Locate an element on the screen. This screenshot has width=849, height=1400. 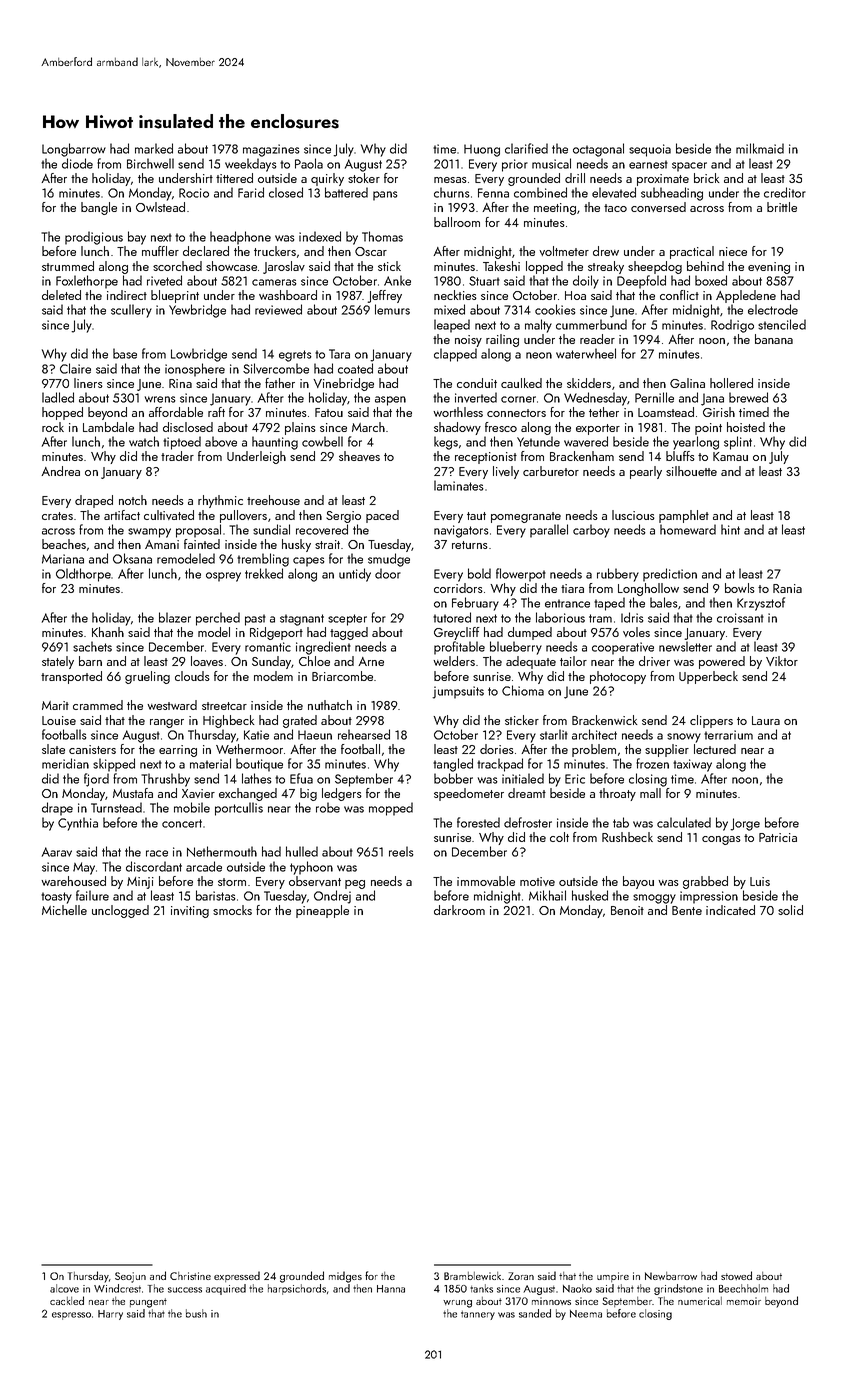
expressed is located at coordinates (237, 1276).
